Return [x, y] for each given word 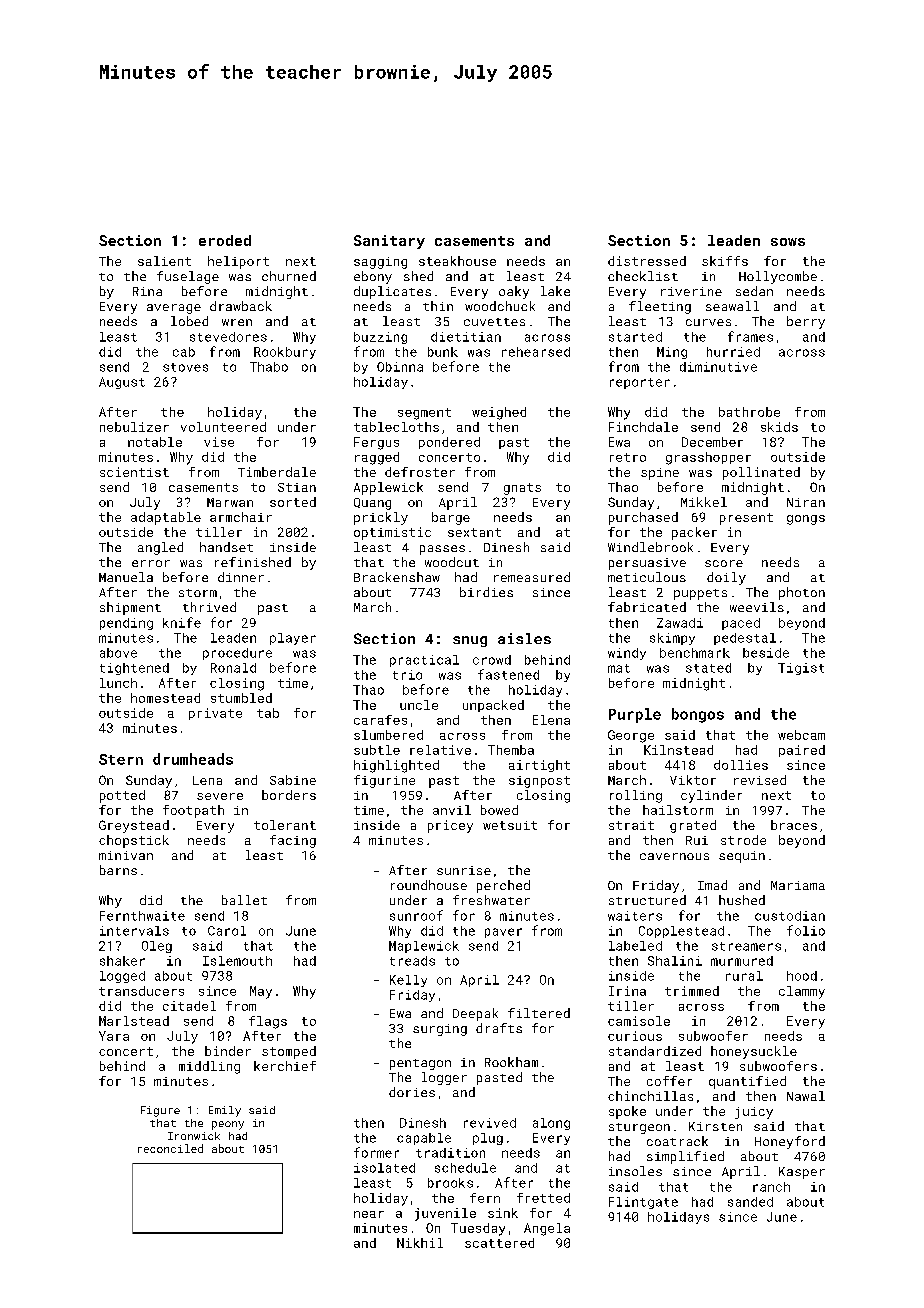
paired [802, 751]
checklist [643, 276]
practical [424, 661]
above [118, 653]
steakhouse [457, 261]
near [369, 1214]
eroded [225, 240]
